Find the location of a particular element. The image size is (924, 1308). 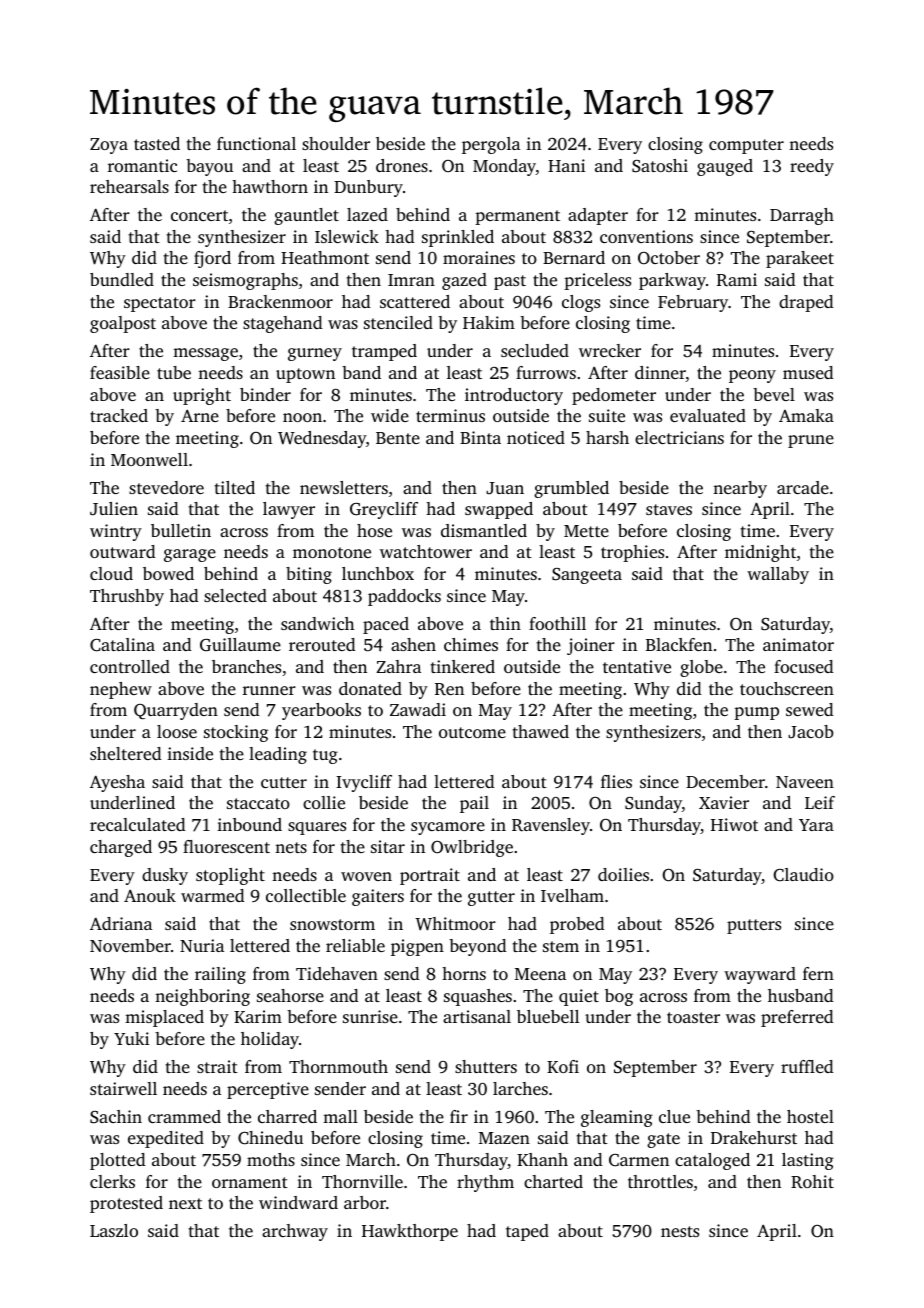

quiet is located at coordinates (579, 997).
